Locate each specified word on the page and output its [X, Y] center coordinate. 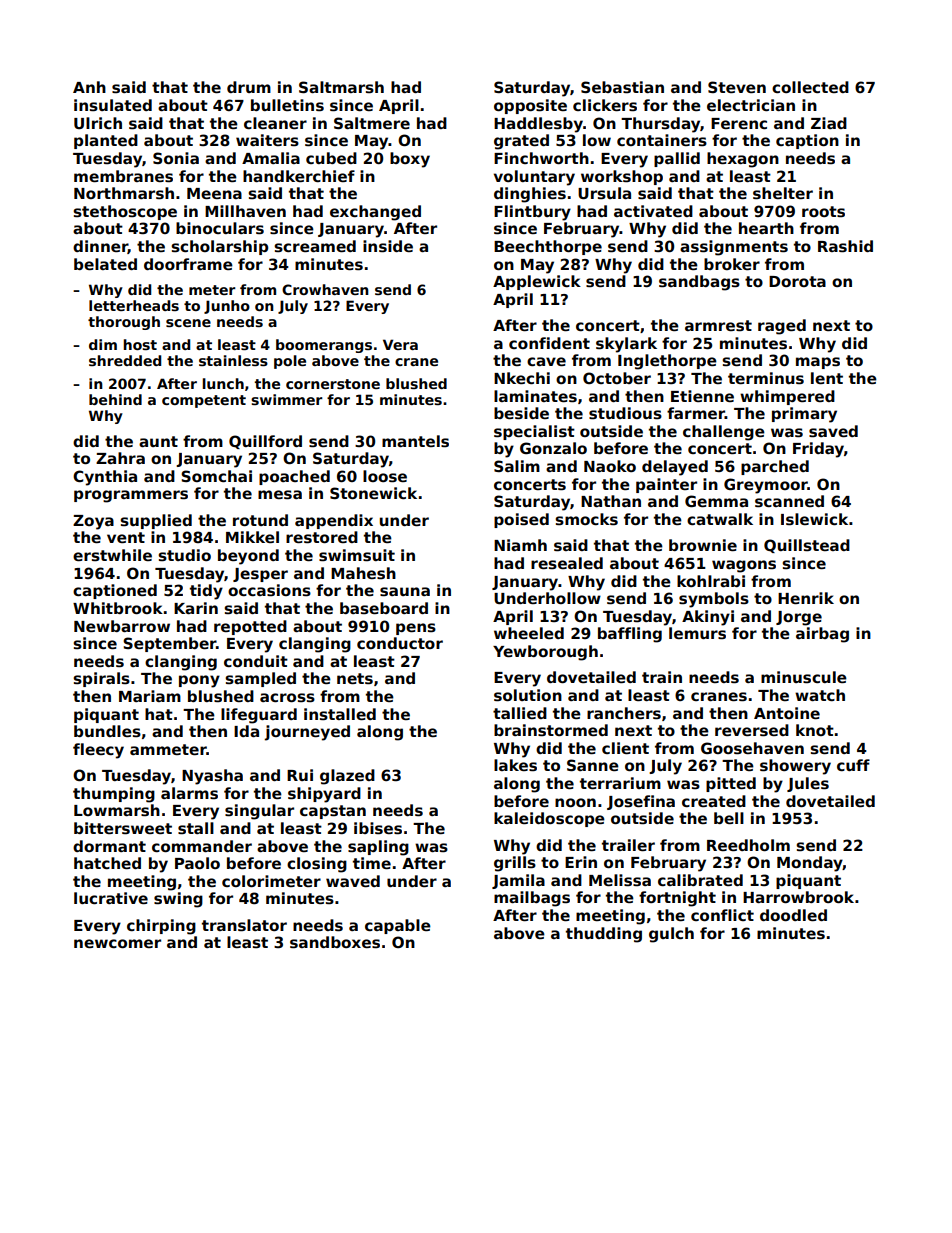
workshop [622, 177]
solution [528, 695]
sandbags [699, 283]
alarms [189, 793]
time [372, 863]
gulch [671, 935]
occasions [269, 590]
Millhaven [245, 211]
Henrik [806, 598]
